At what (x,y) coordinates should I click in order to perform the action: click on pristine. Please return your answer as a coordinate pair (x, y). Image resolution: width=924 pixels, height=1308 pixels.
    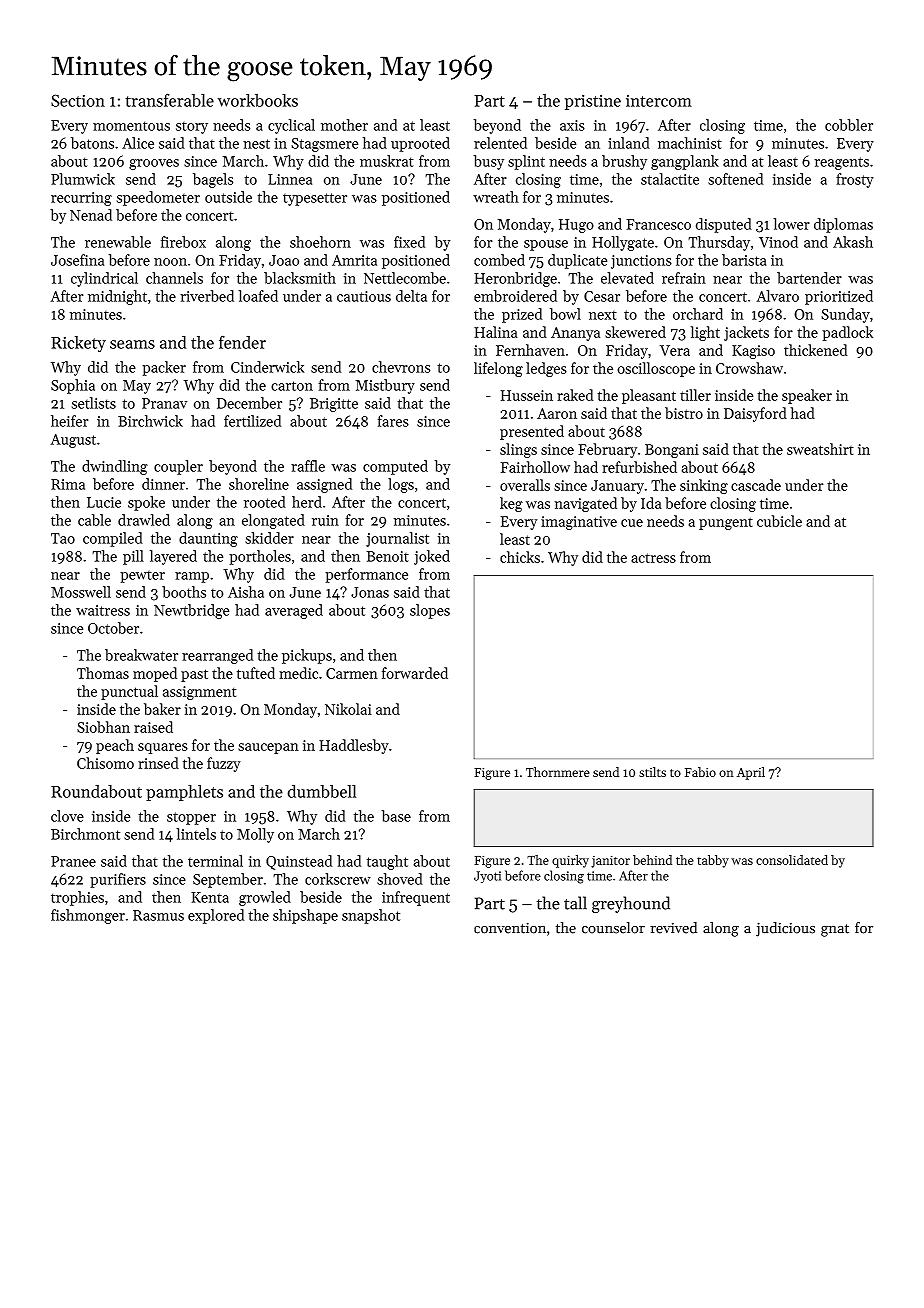
    Looking at the image, I should click on (593, 102).
